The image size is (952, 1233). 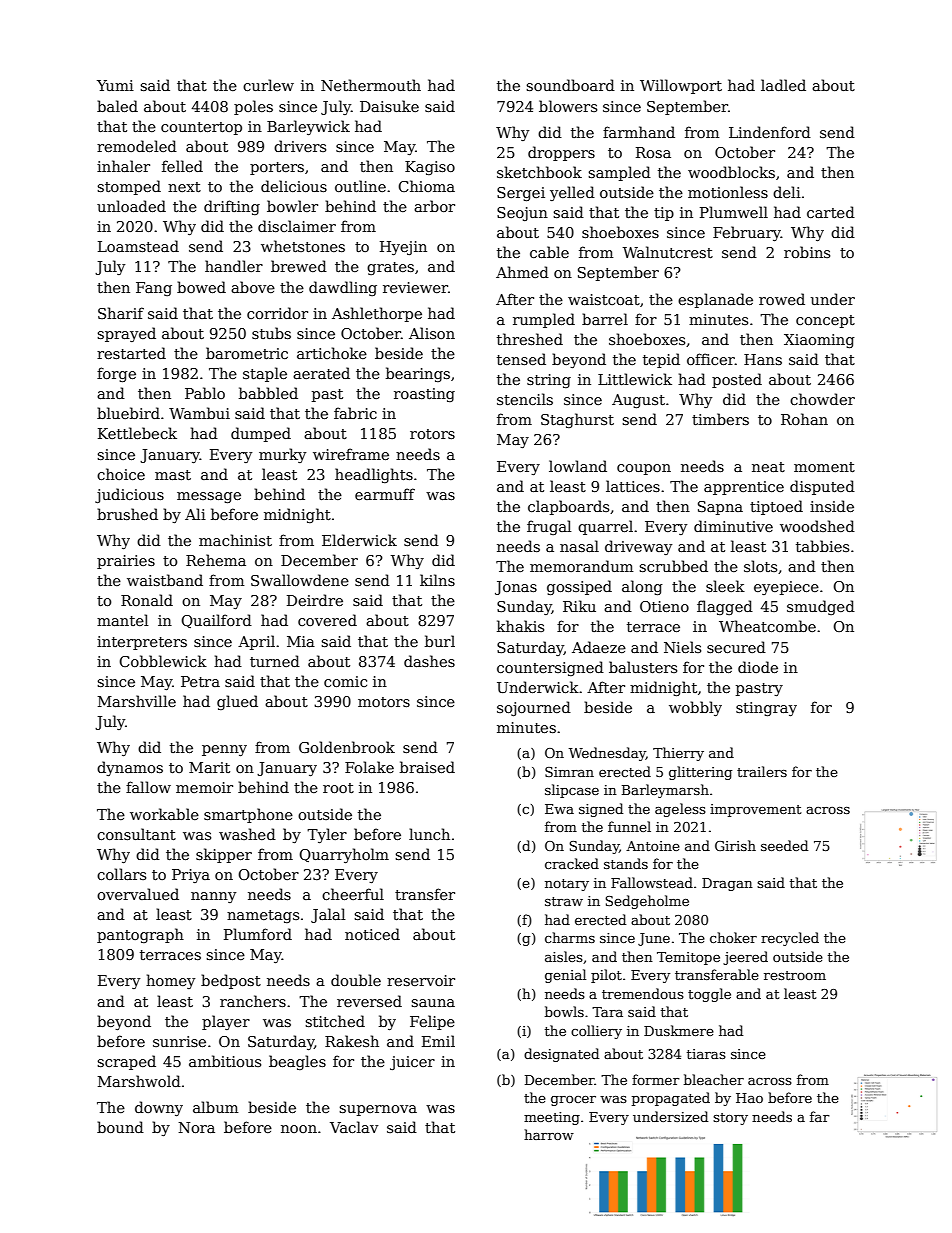 I want to click on noon, so click(x=299, y=1129).
